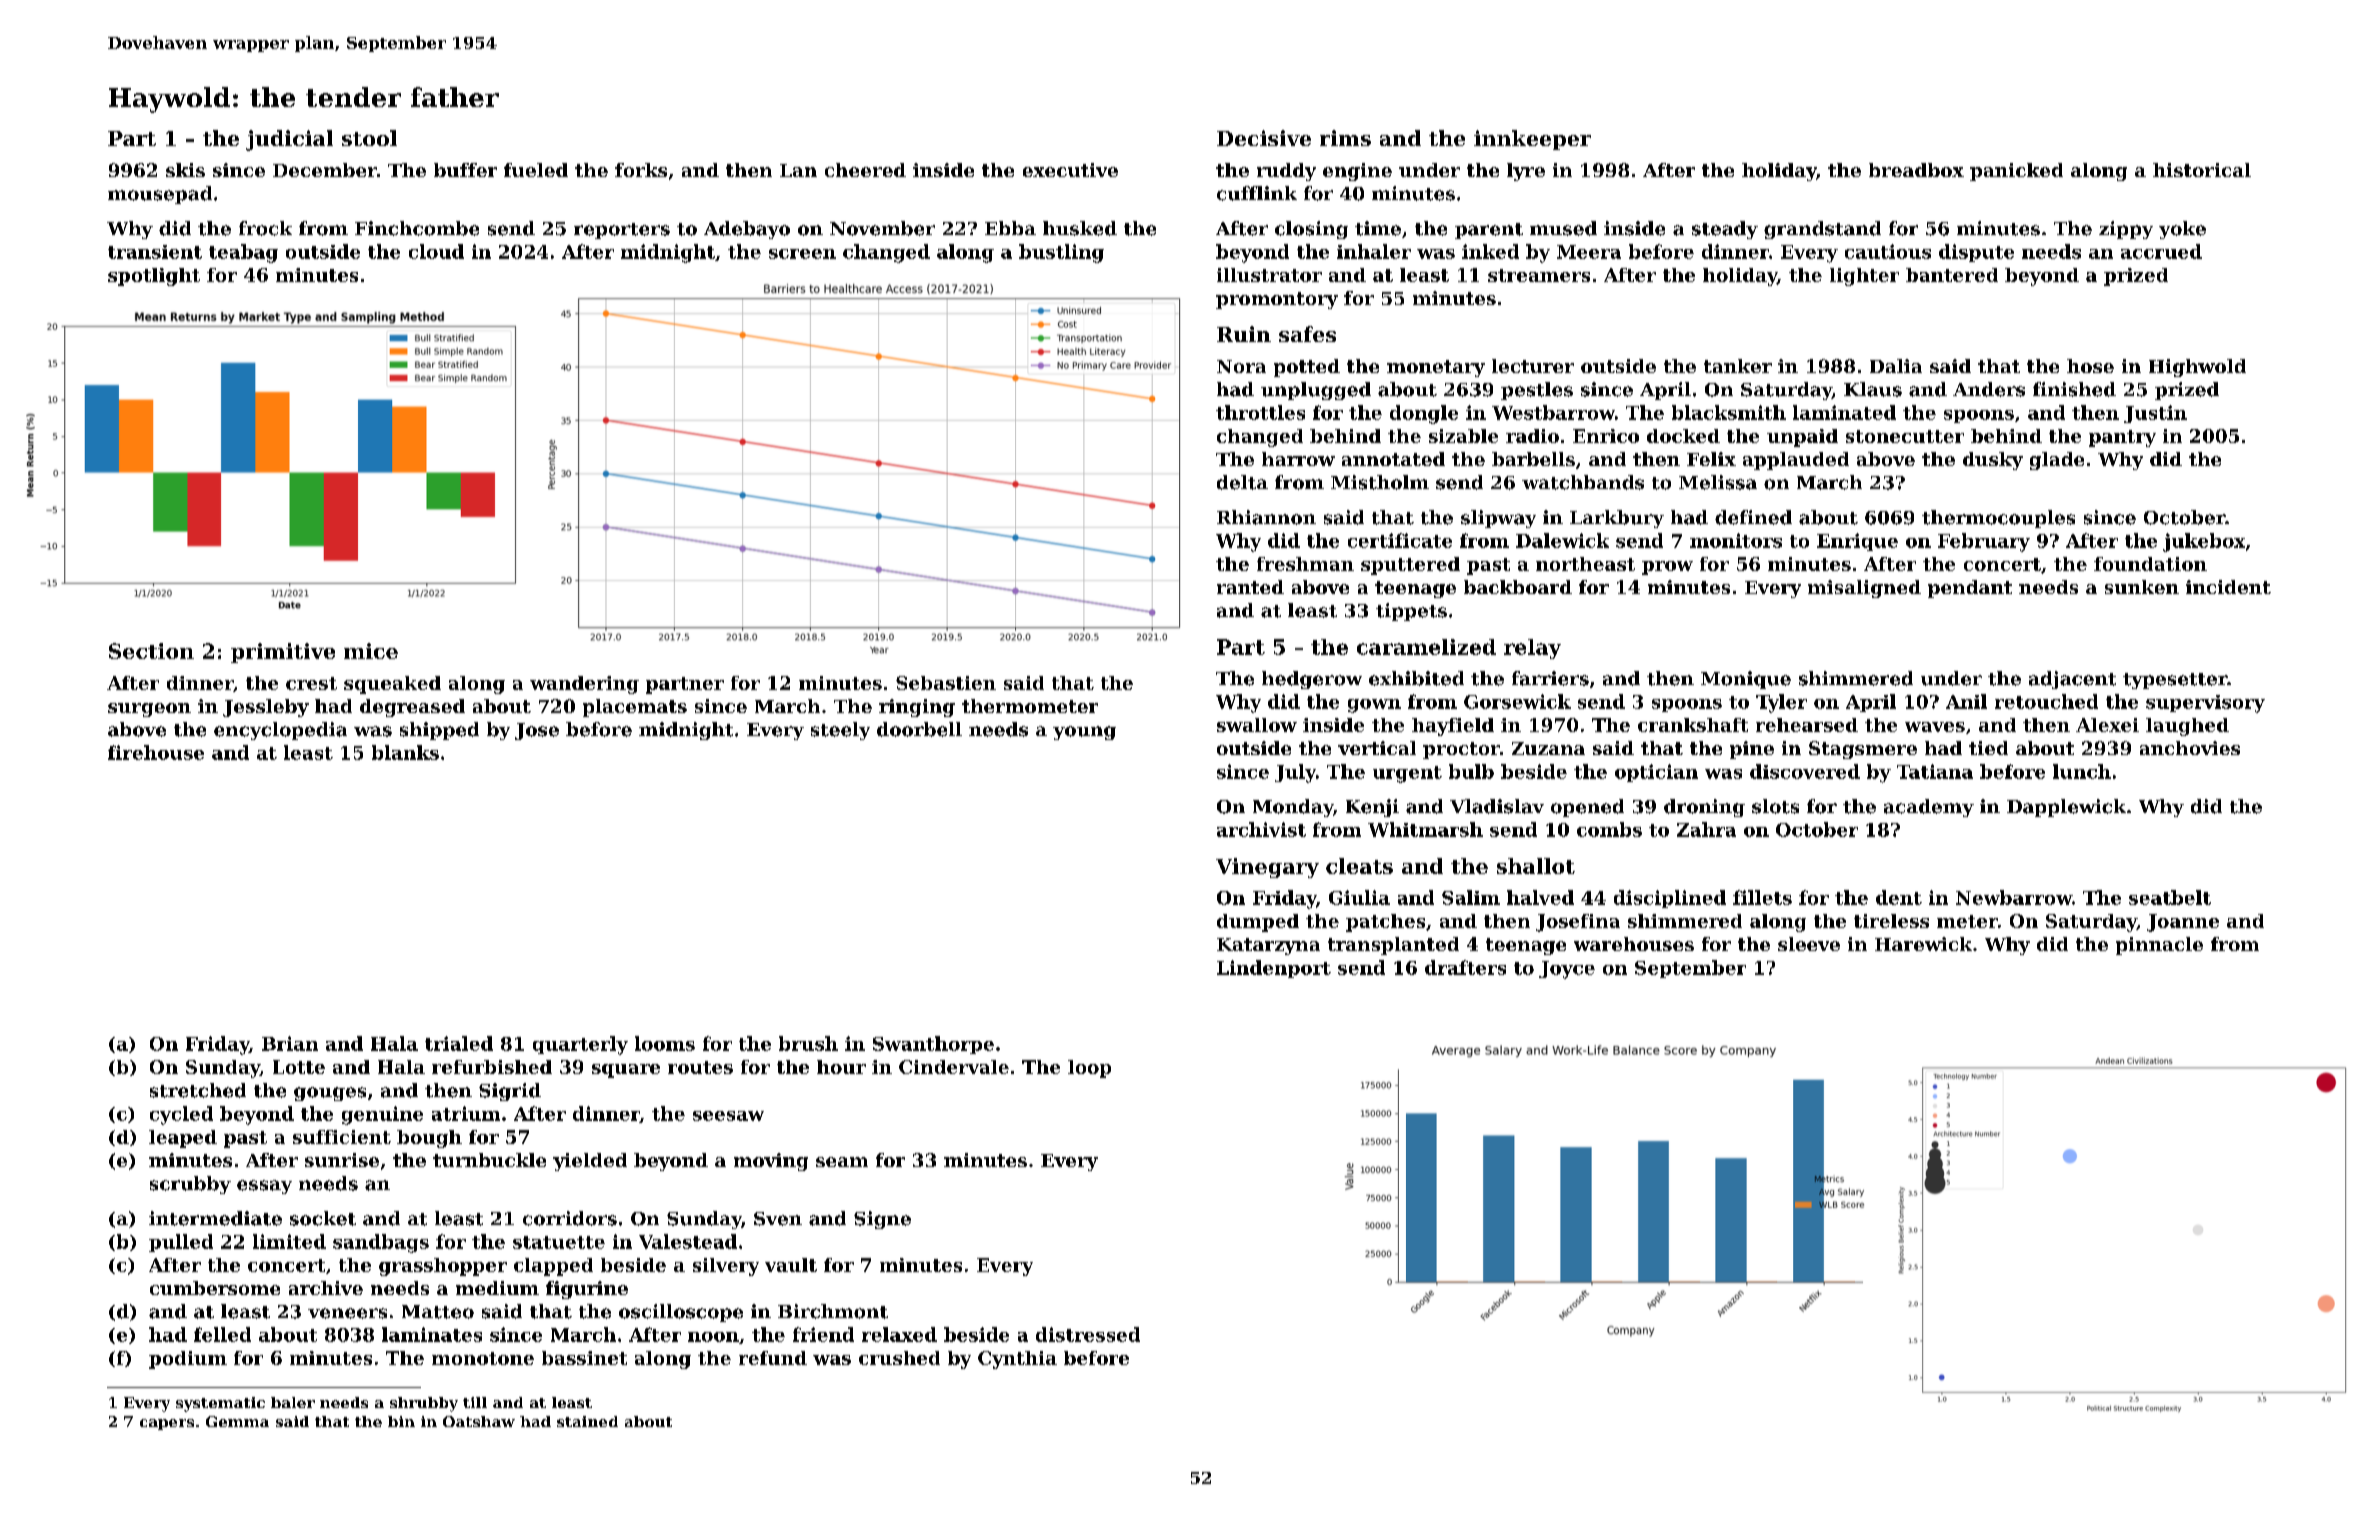 Image resolution: width=2379 pixels, height=1540 pixels. What do you see at coordinates (497, 1288) in the page?
I see `medium` at bounding box center [497, 1288].
